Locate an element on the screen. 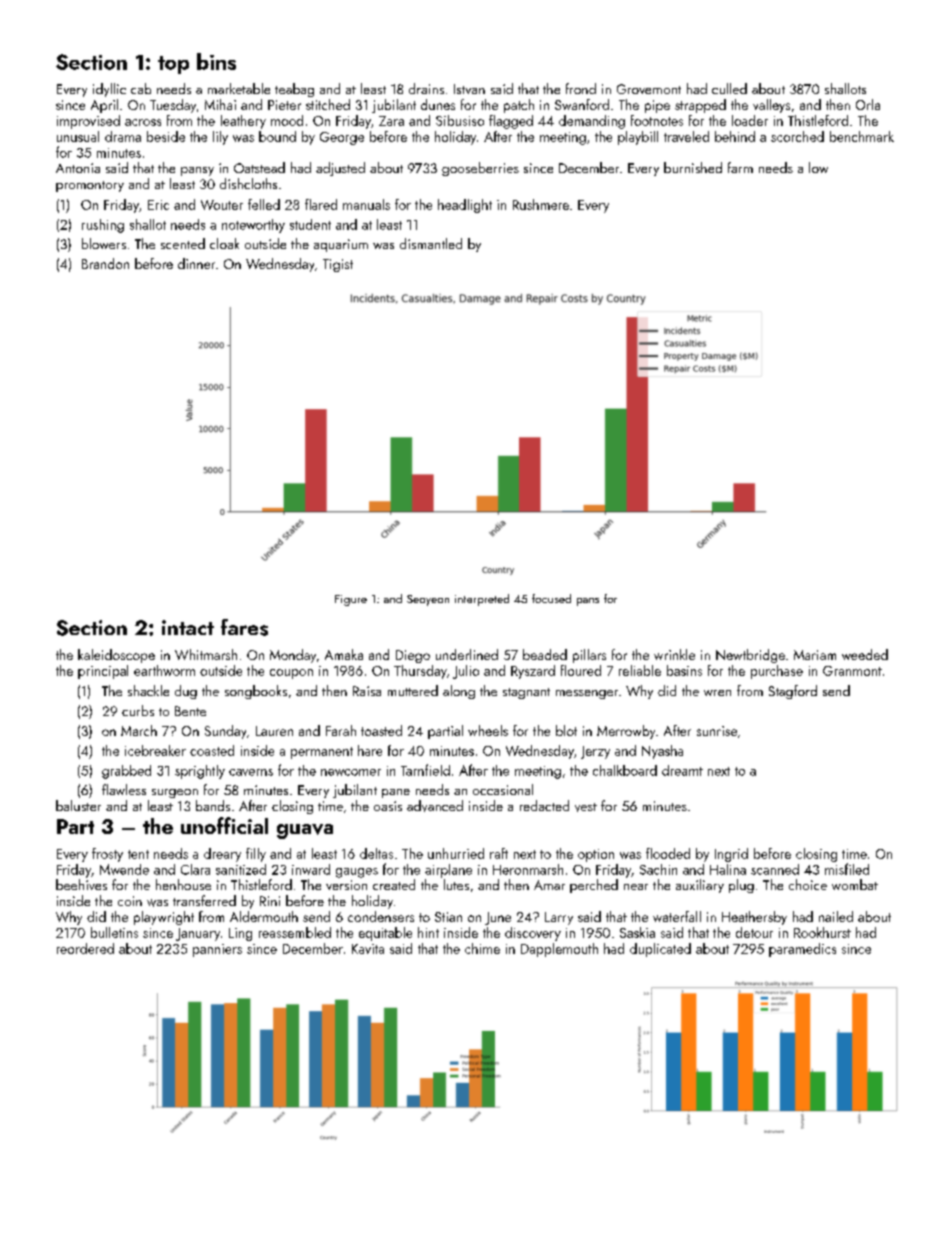 The height and width of the screenshot is (1233, 952). Brandon is located at coordinates (105, 263).
